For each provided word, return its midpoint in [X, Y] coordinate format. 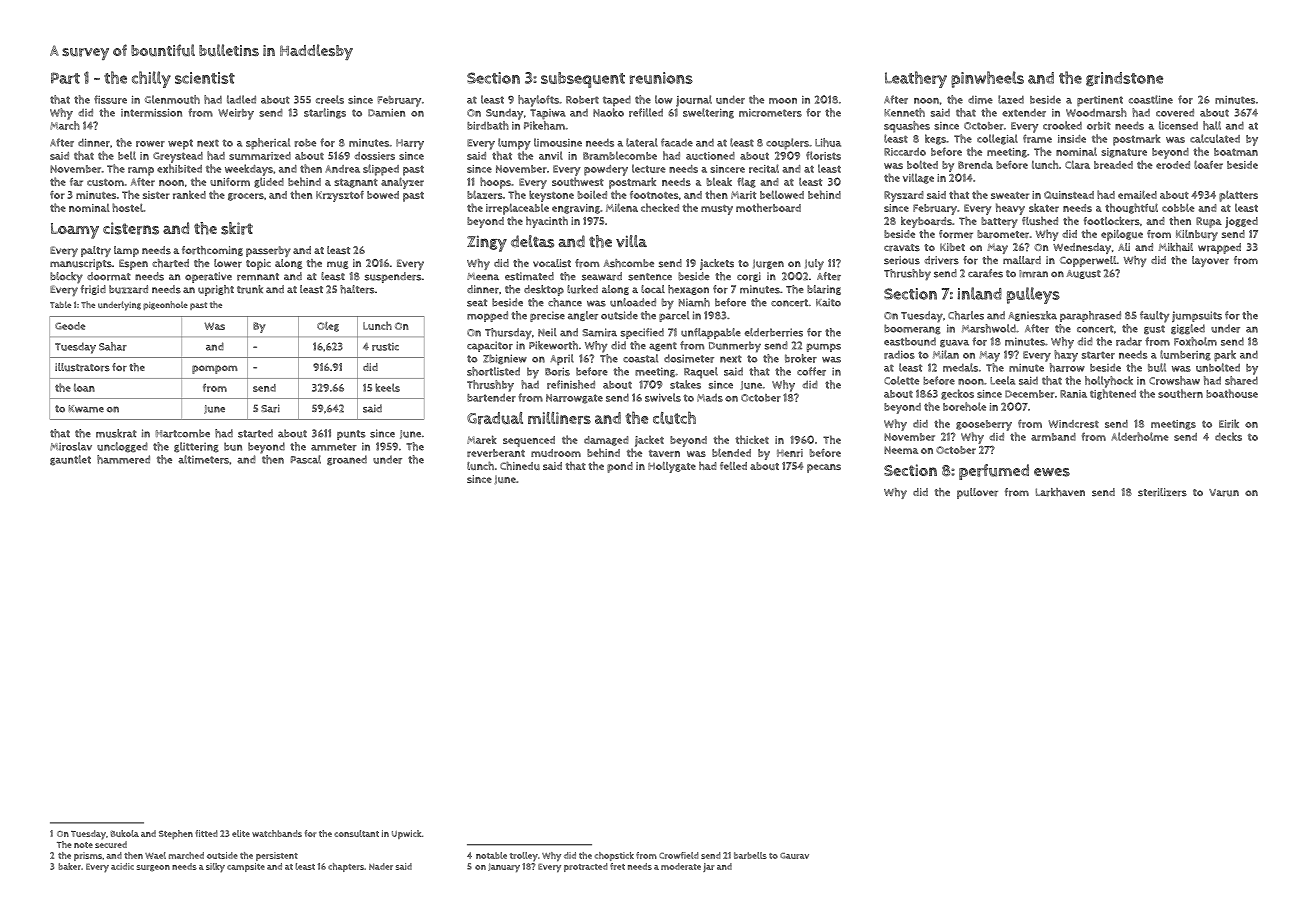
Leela [1002, 380]
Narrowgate [574, 399]
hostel [127, 207]
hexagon [688, 290]
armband [1053, 437]
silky [215, 868]
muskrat [116, 433]
